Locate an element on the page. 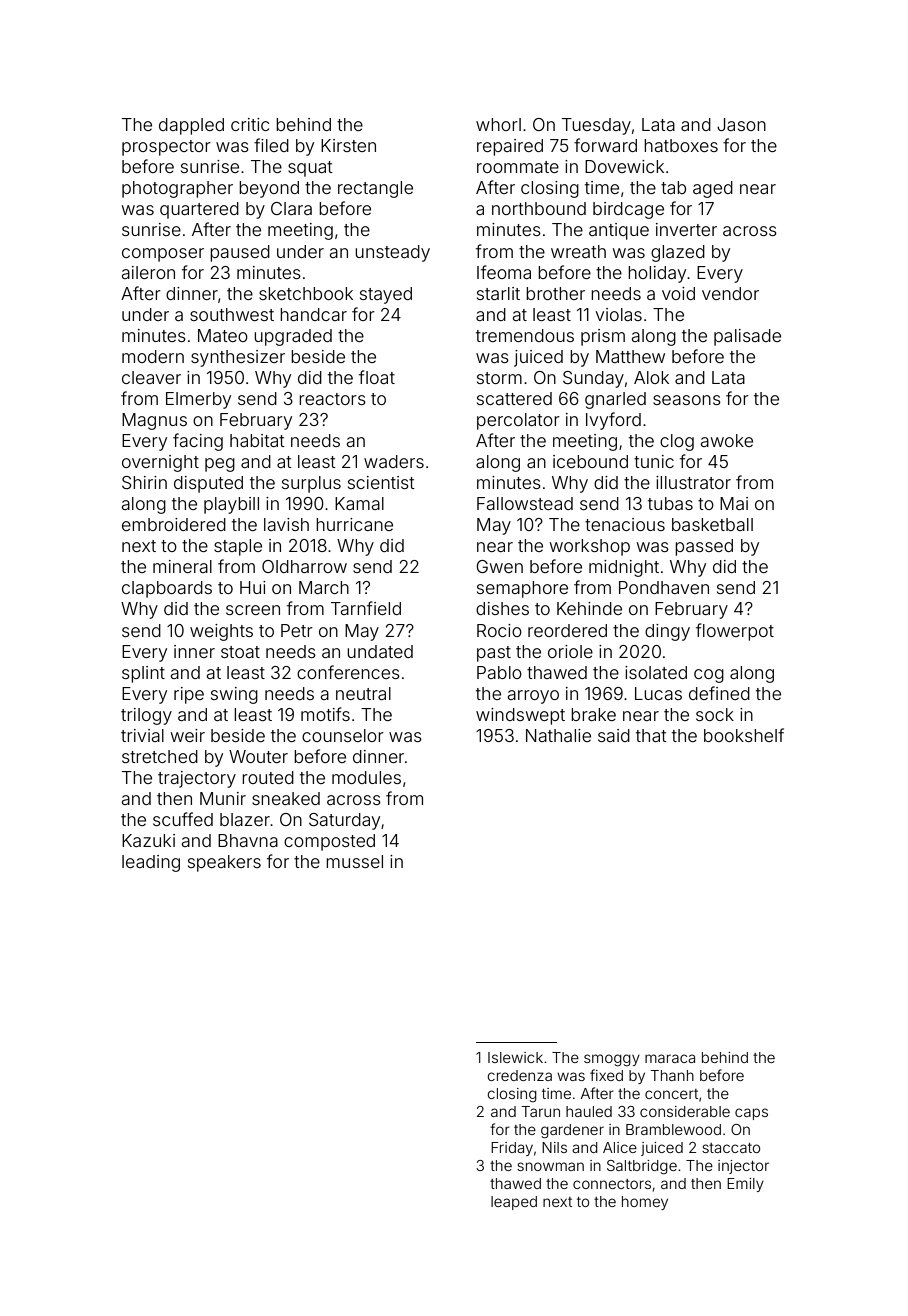 The image size is (908, 1316). surplus is located at coordinates (311, 484).
